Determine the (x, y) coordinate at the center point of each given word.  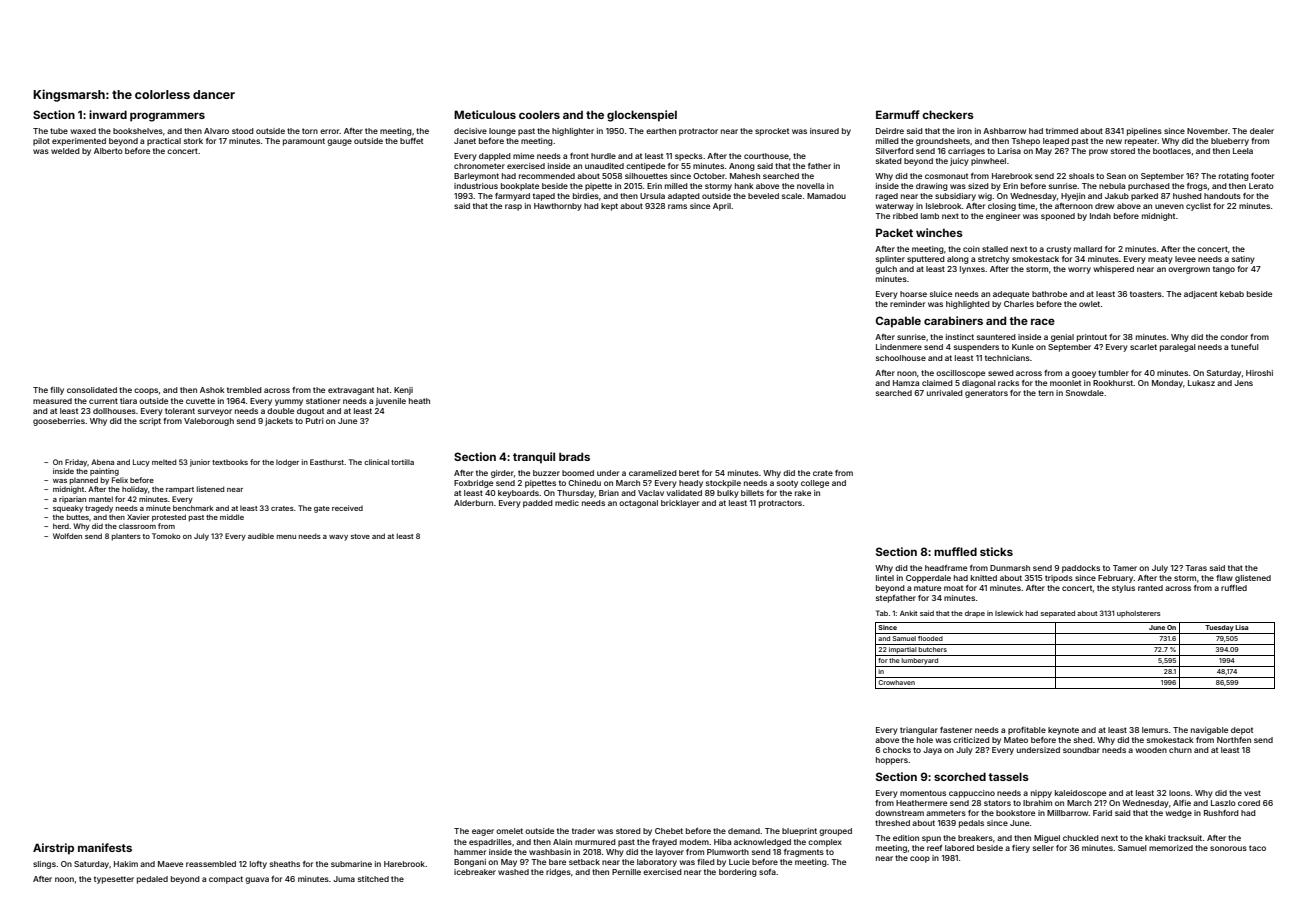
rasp (513, 207)
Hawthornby (558, 207)
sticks (996, 551)
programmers (167, 117)
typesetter (114, 880)
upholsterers (1139, 614)
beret (689, 473)
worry (1079, 270)
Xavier (138, 517)
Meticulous (485, 114)
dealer (1262, 131)
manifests (105, 847)
